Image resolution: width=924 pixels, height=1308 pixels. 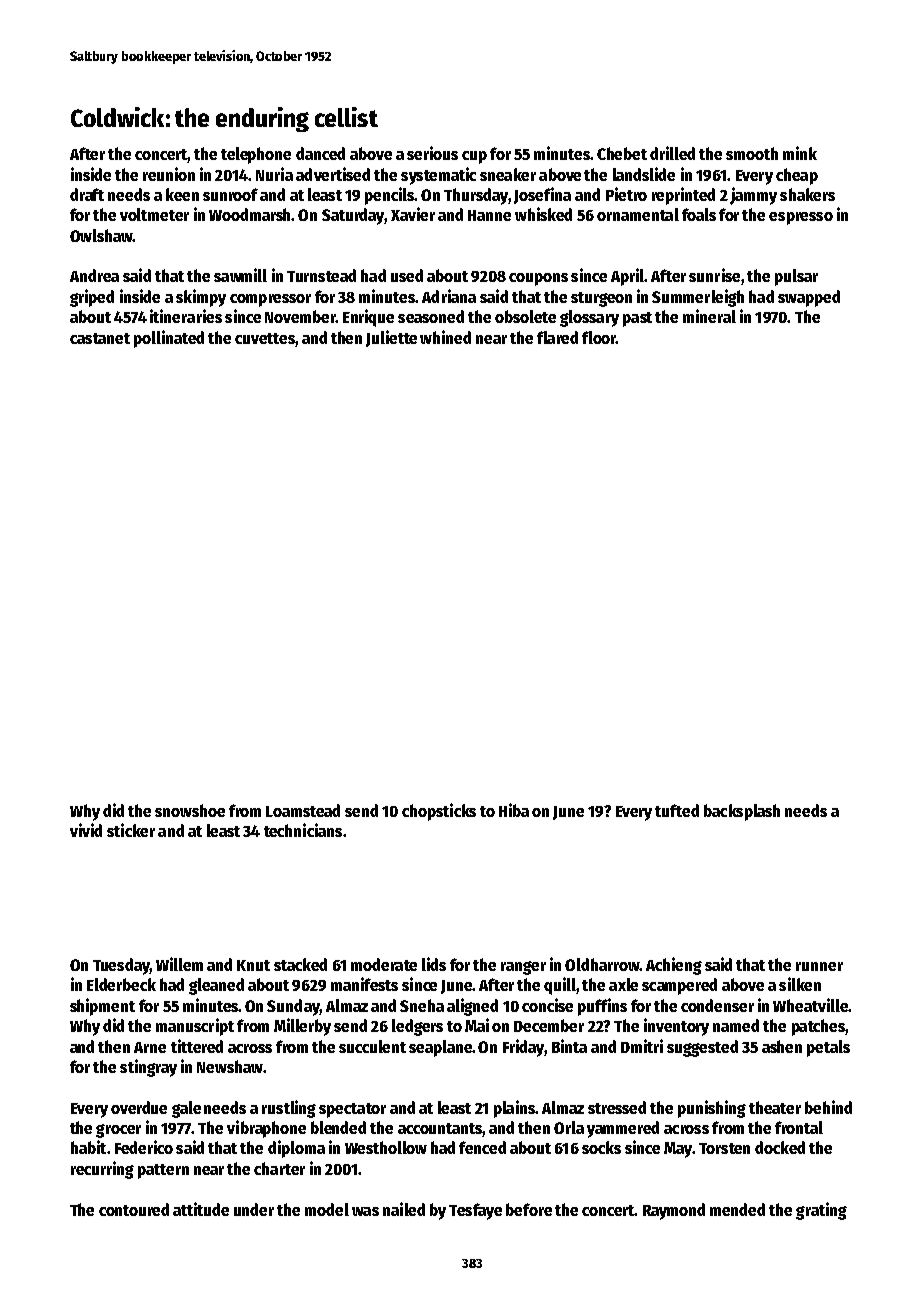 I want to click on Hiba, so click(x=514, y=810).
